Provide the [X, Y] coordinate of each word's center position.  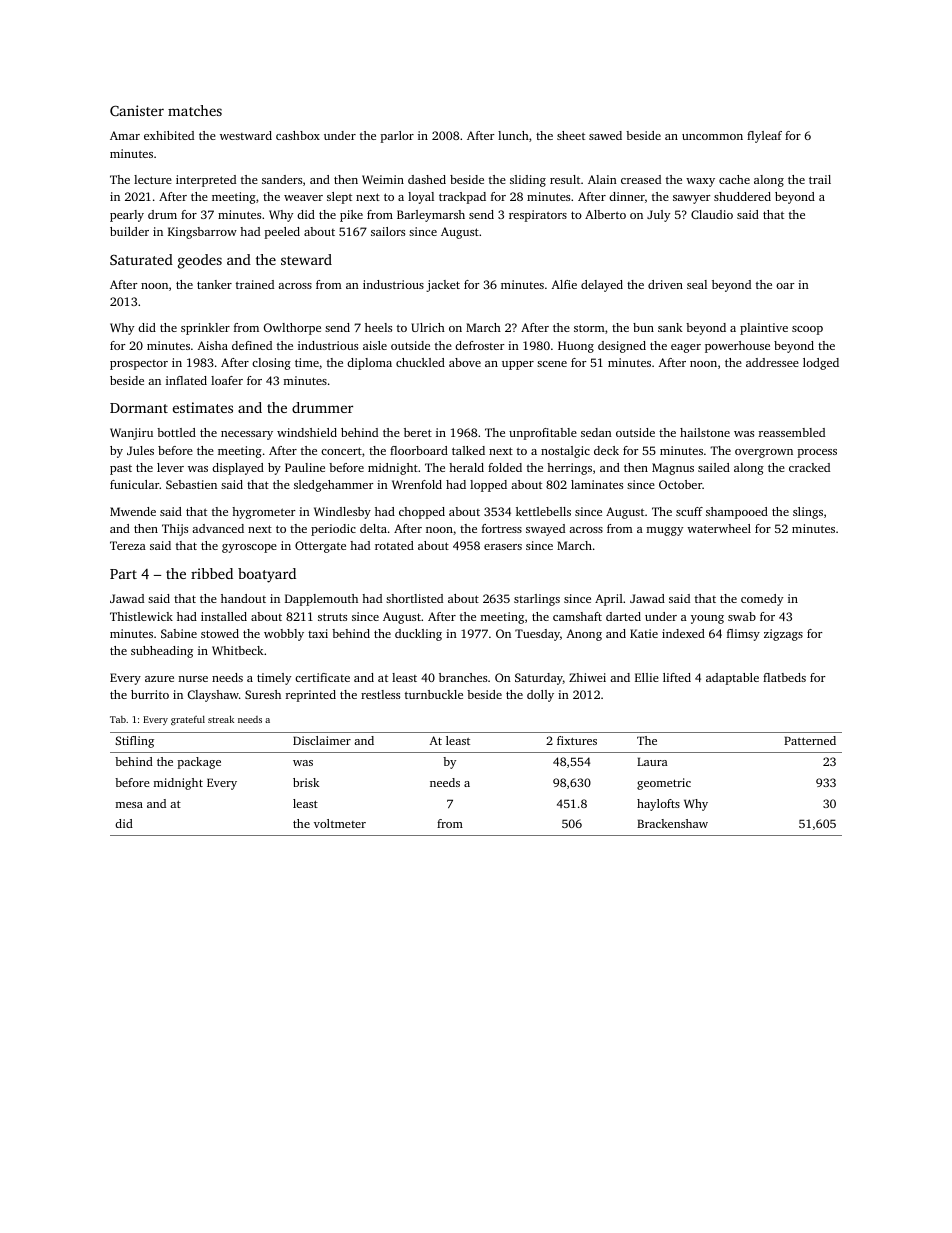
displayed [238, 469]
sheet [571, 135]
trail [820, 179]
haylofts [658, 805]
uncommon [712, 137]
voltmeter [340, 823]
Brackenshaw [672, 823]
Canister [137, 110]
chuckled [420, 362]
